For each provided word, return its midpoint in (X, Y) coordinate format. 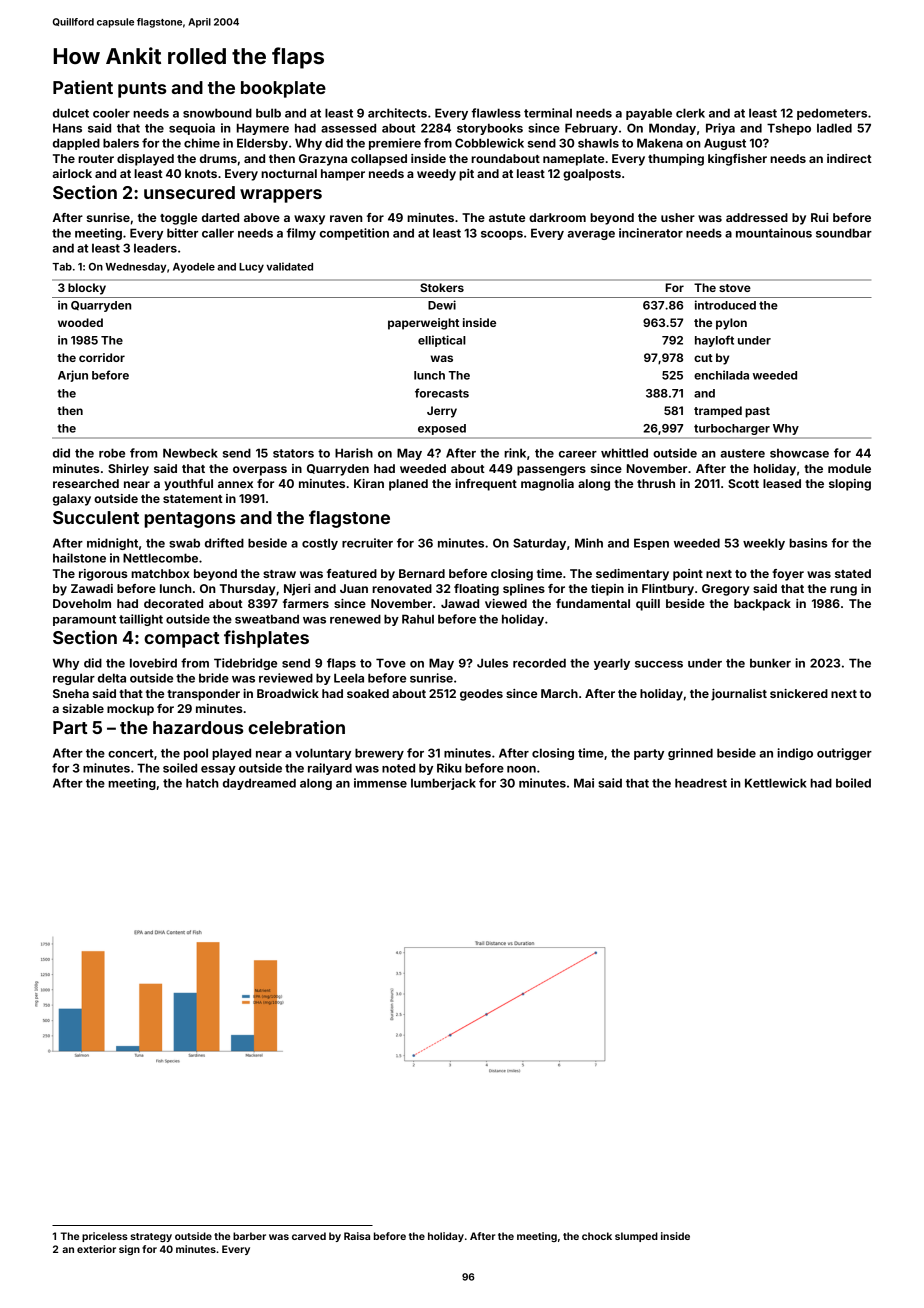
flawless (496, 113)
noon (521, 769)
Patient (83, 87)
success (659, 664)
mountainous (774, 233)
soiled (180, 768)
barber (249, 1236)
